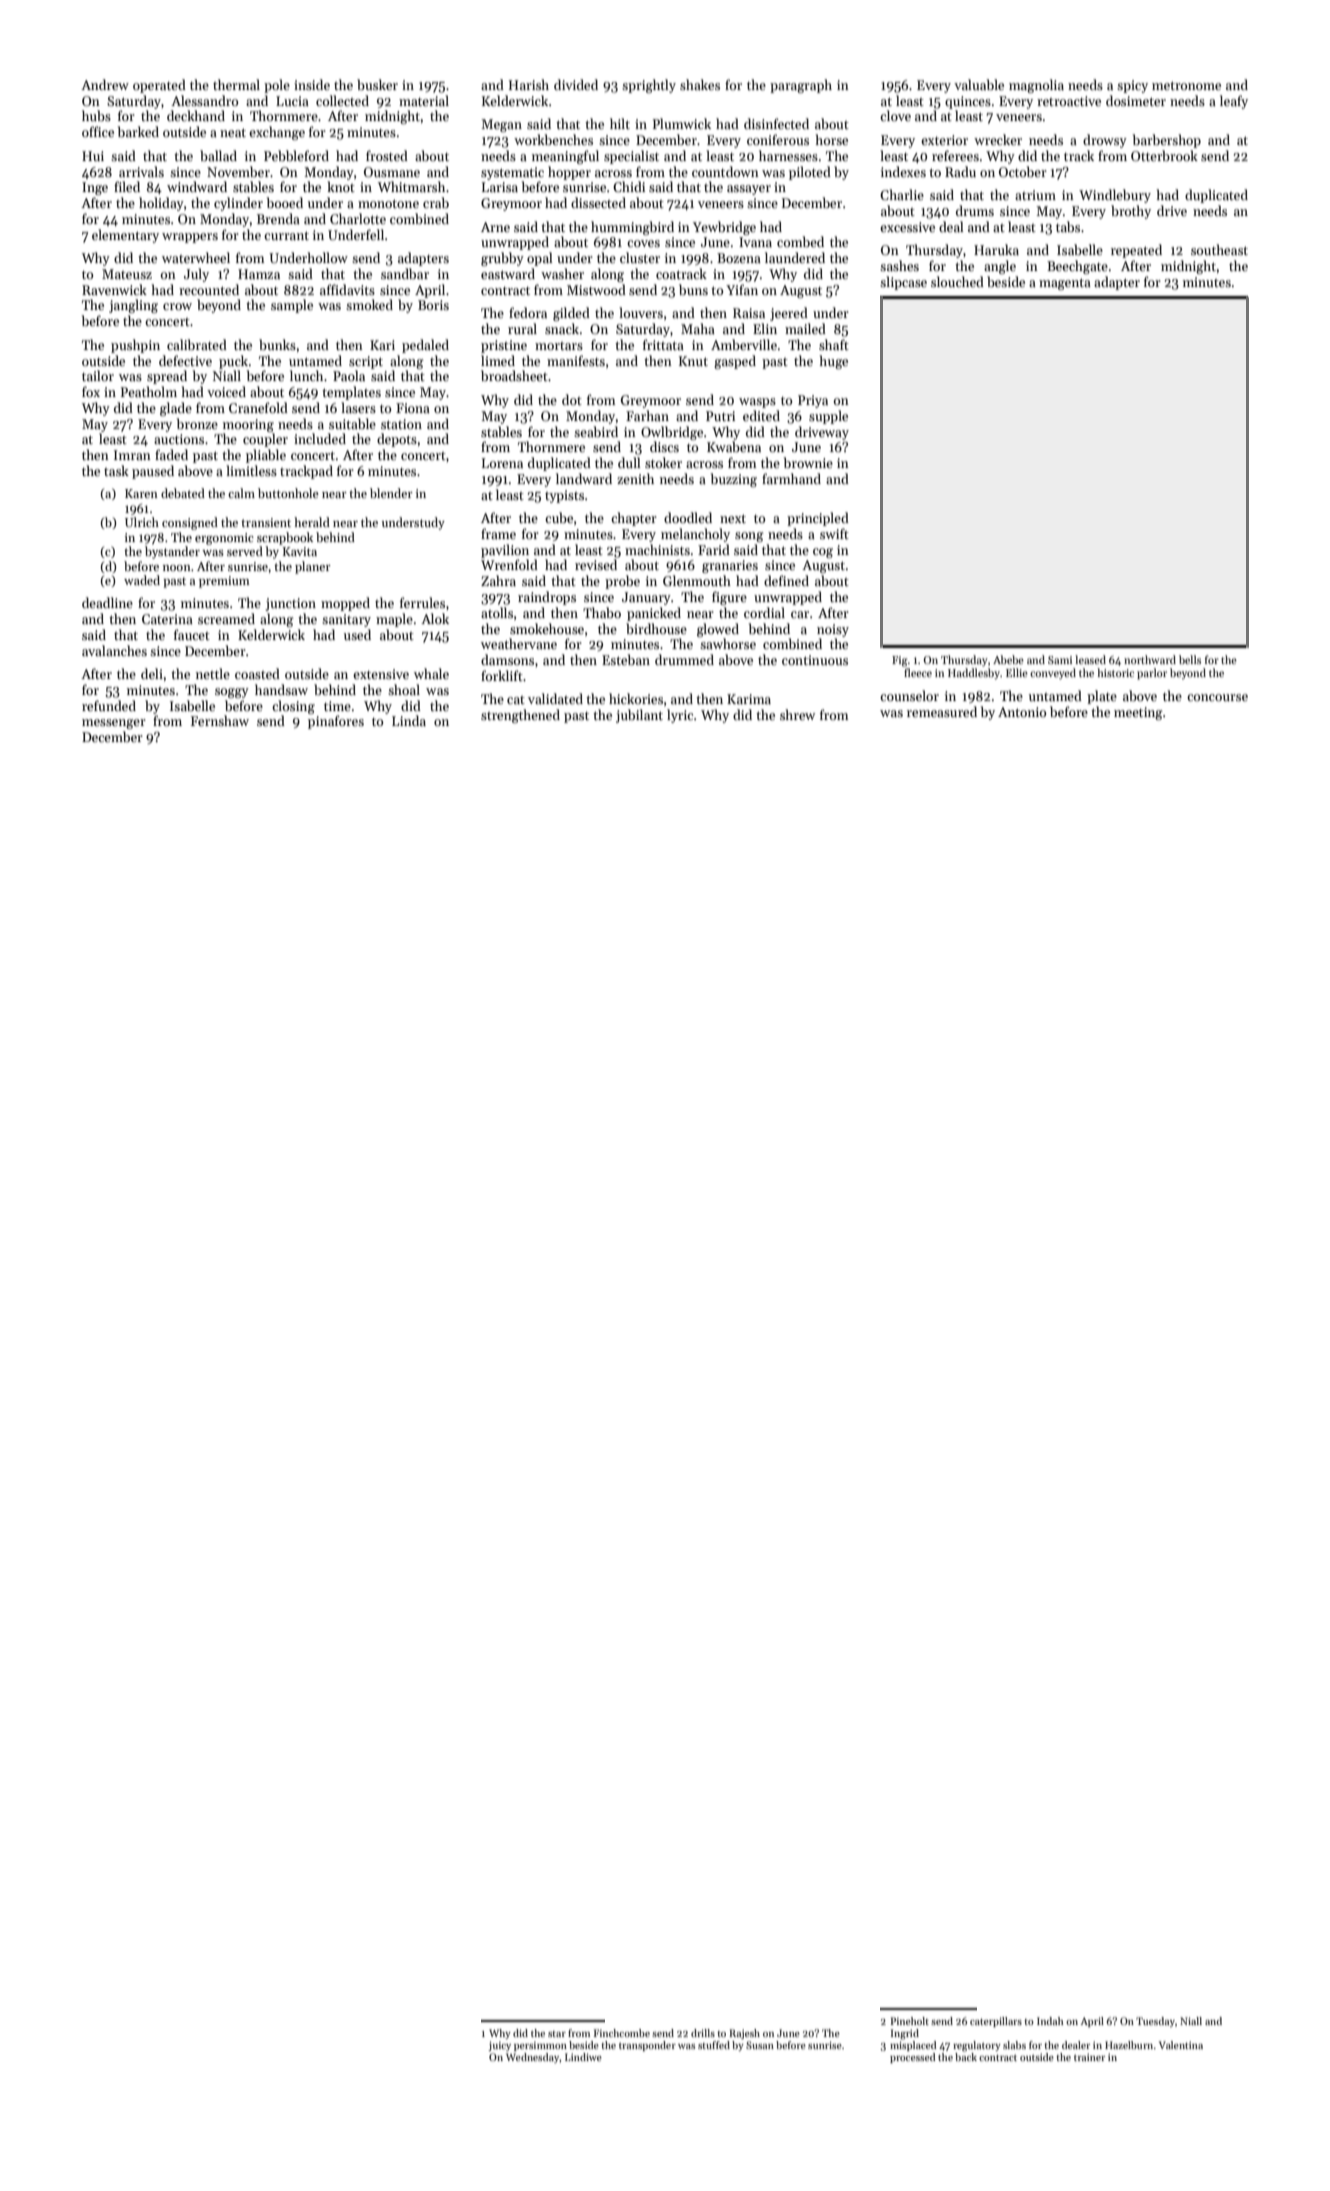 The image size is (1330, 2191). I want to click on messenger, so click(114, 724).
